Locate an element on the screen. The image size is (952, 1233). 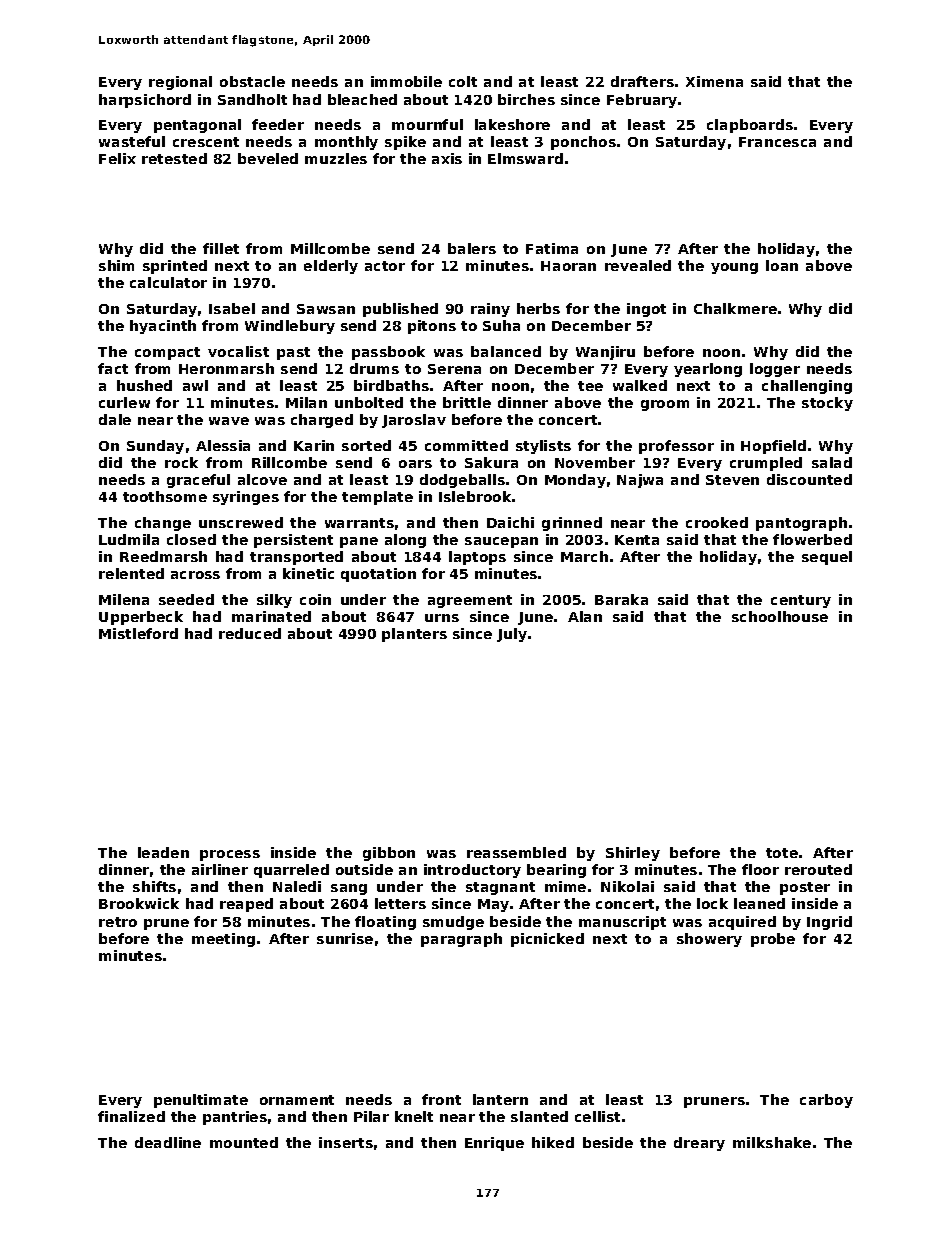
obstacle is located at coordinates (252, 81).
